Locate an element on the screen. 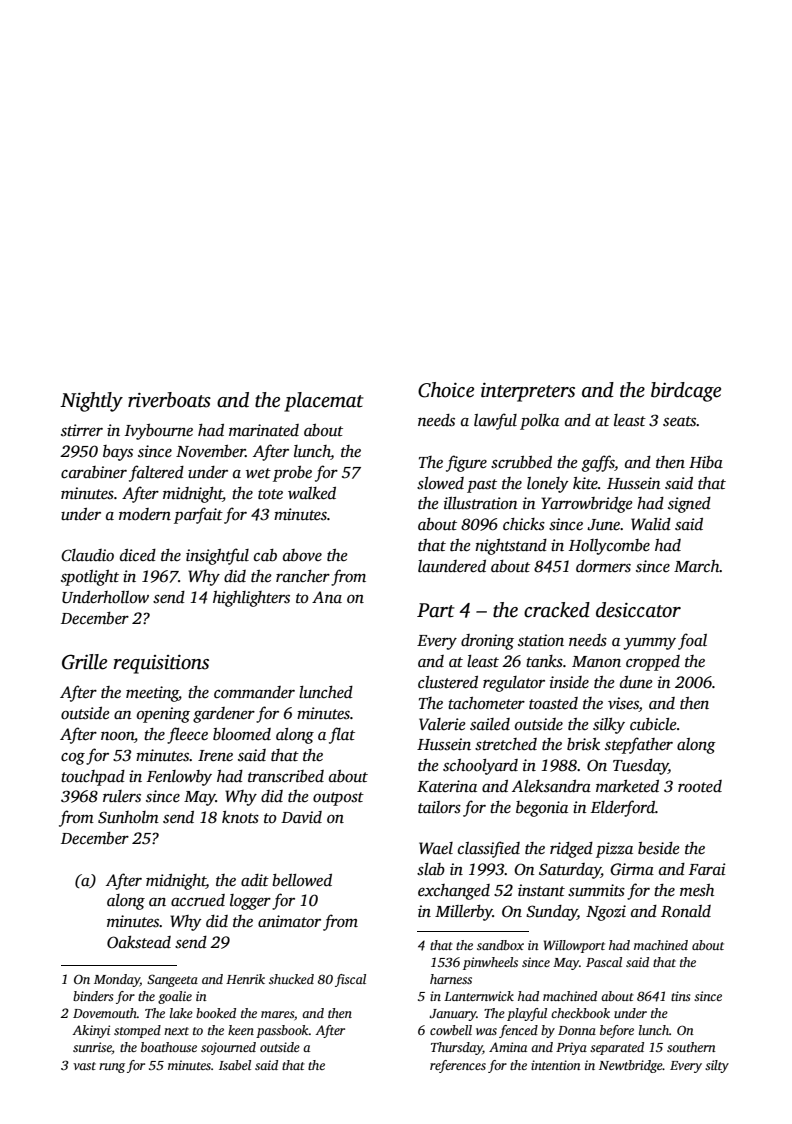 This screenshot has height=1124, width=792. diced is located at coordinates (138, 555).
